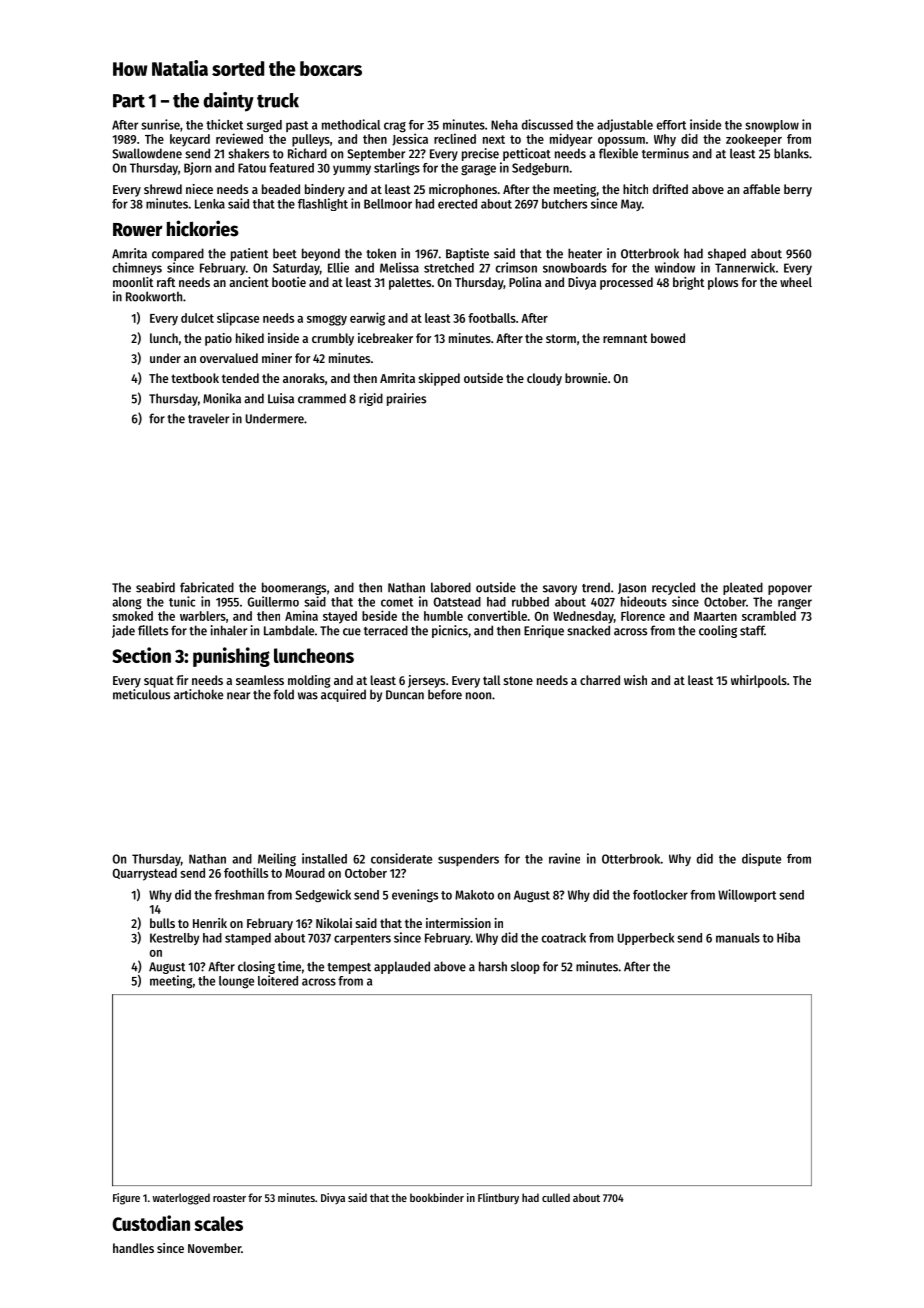 The width and height of the document is (924, 1308). Describe the element at coordinates (154, 296) in the document. I see `Rookworth` at that location.
